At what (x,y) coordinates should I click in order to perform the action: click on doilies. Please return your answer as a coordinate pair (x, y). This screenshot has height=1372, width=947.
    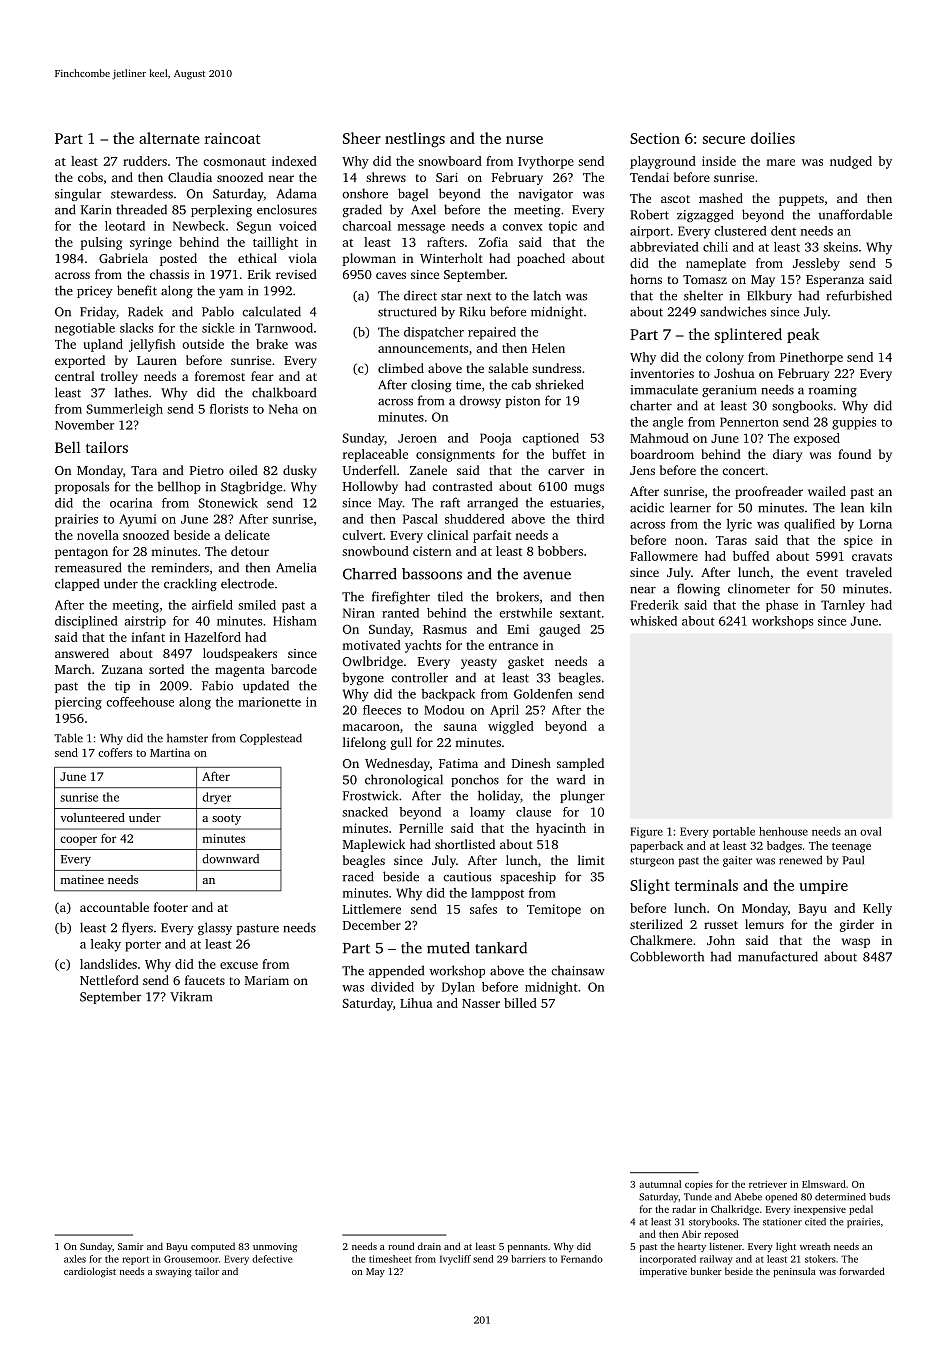
    Looking at the image, I should click on (773, 138).
